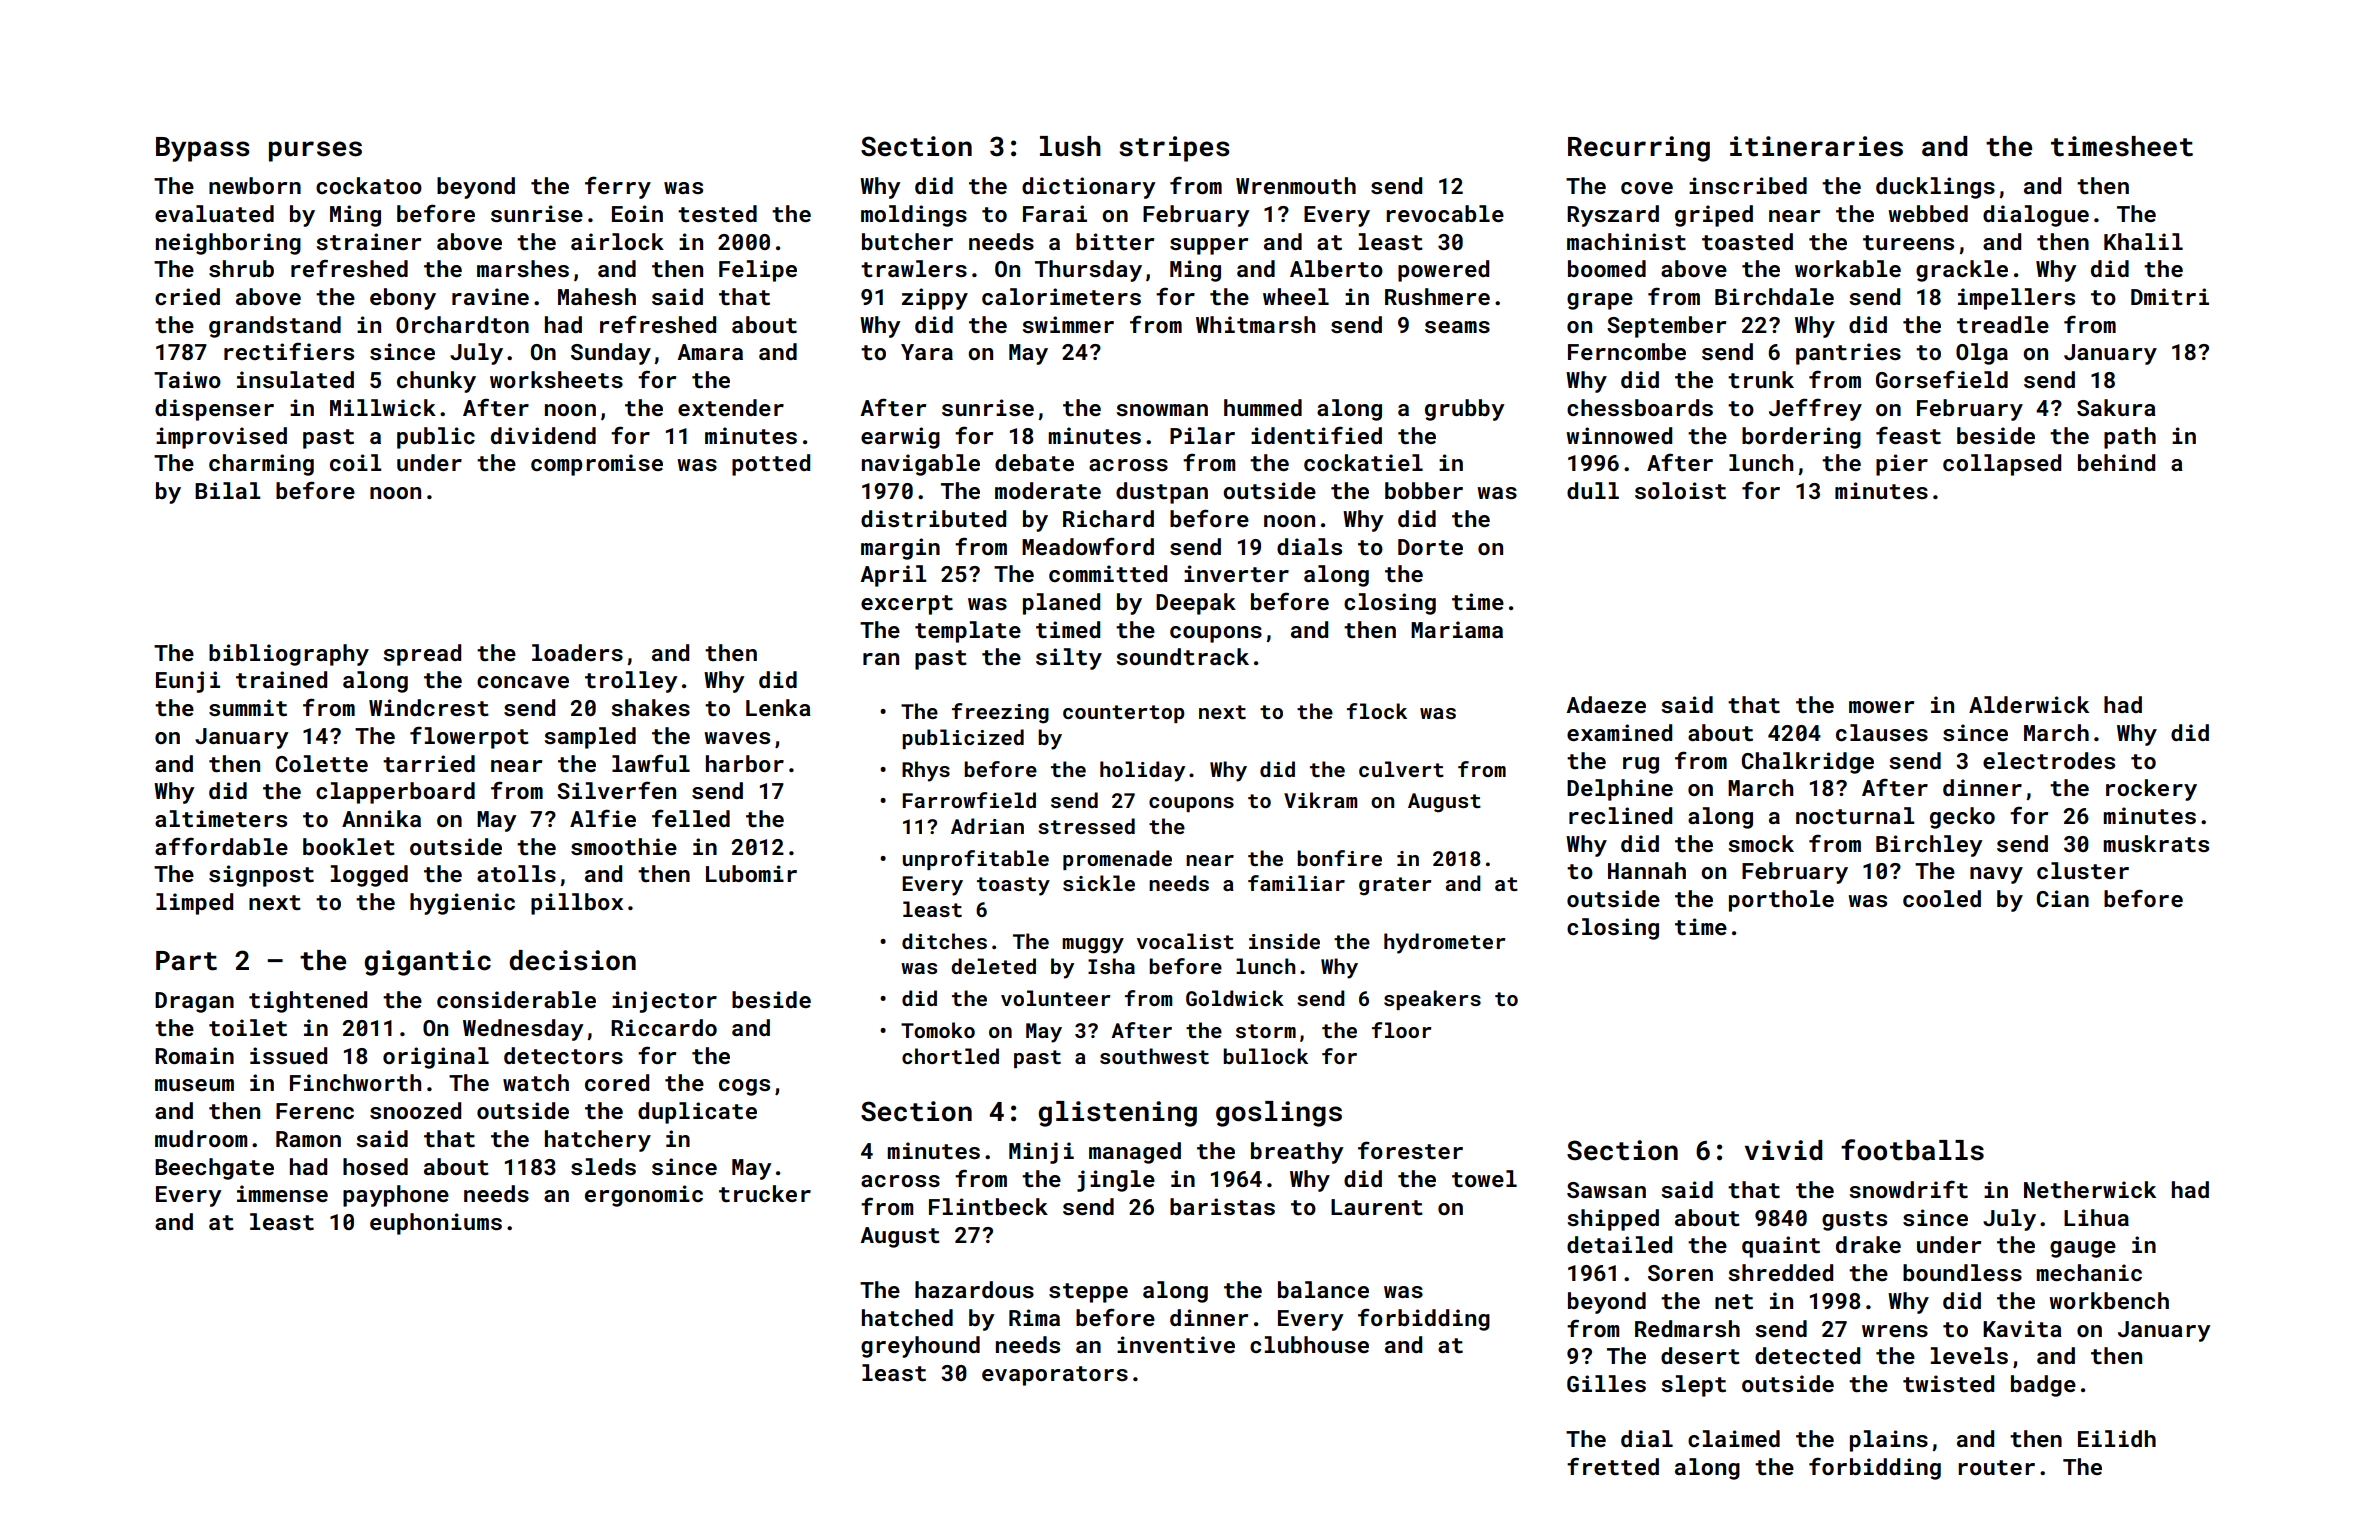 The height and width of the page is (1540, 2380). Describe the element at coordinates (1639, 149) in the page. I see `Recurring` at that location.
